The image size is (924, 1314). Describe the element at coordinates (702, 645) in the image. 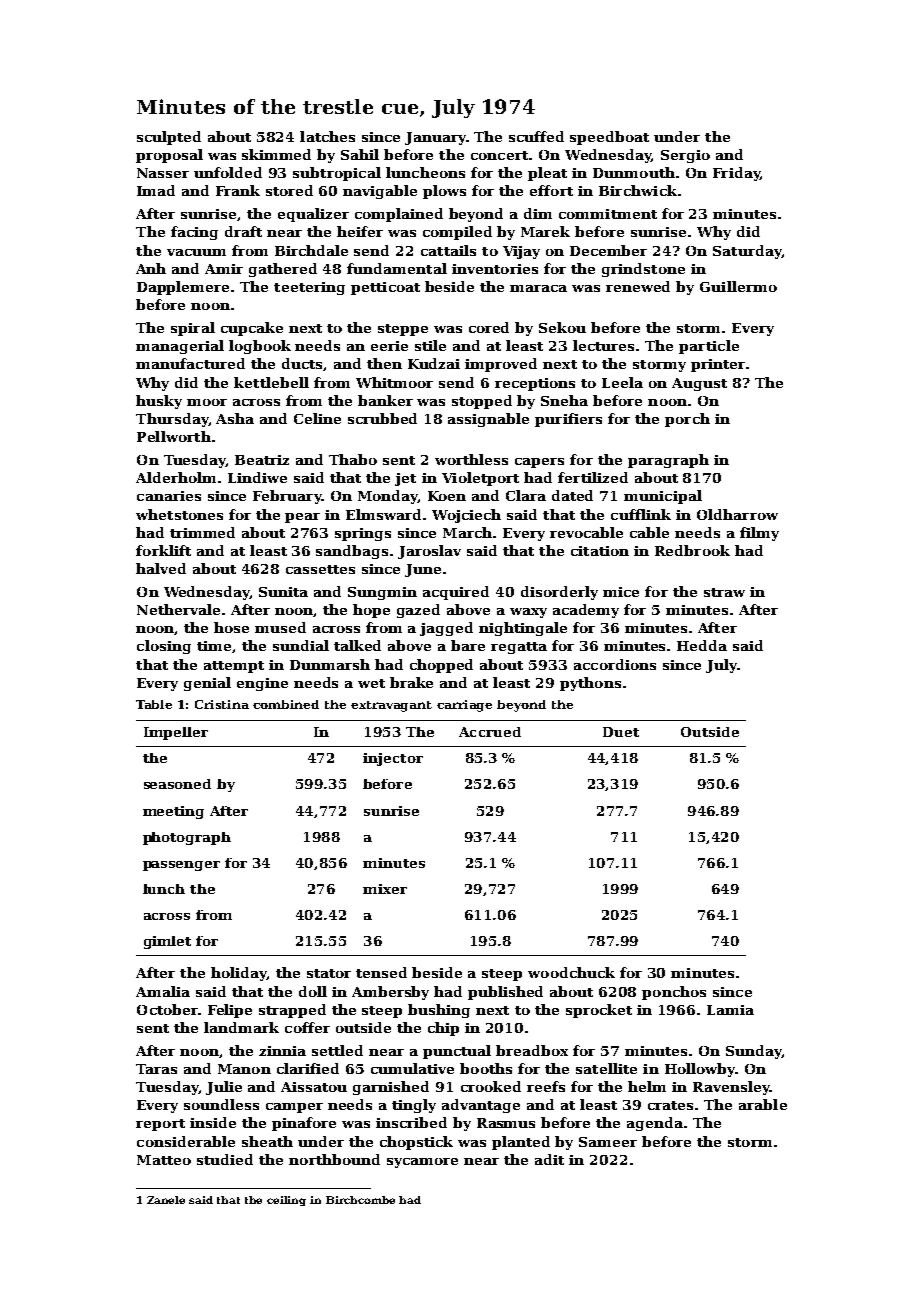

I see `Hedda` at that location.
